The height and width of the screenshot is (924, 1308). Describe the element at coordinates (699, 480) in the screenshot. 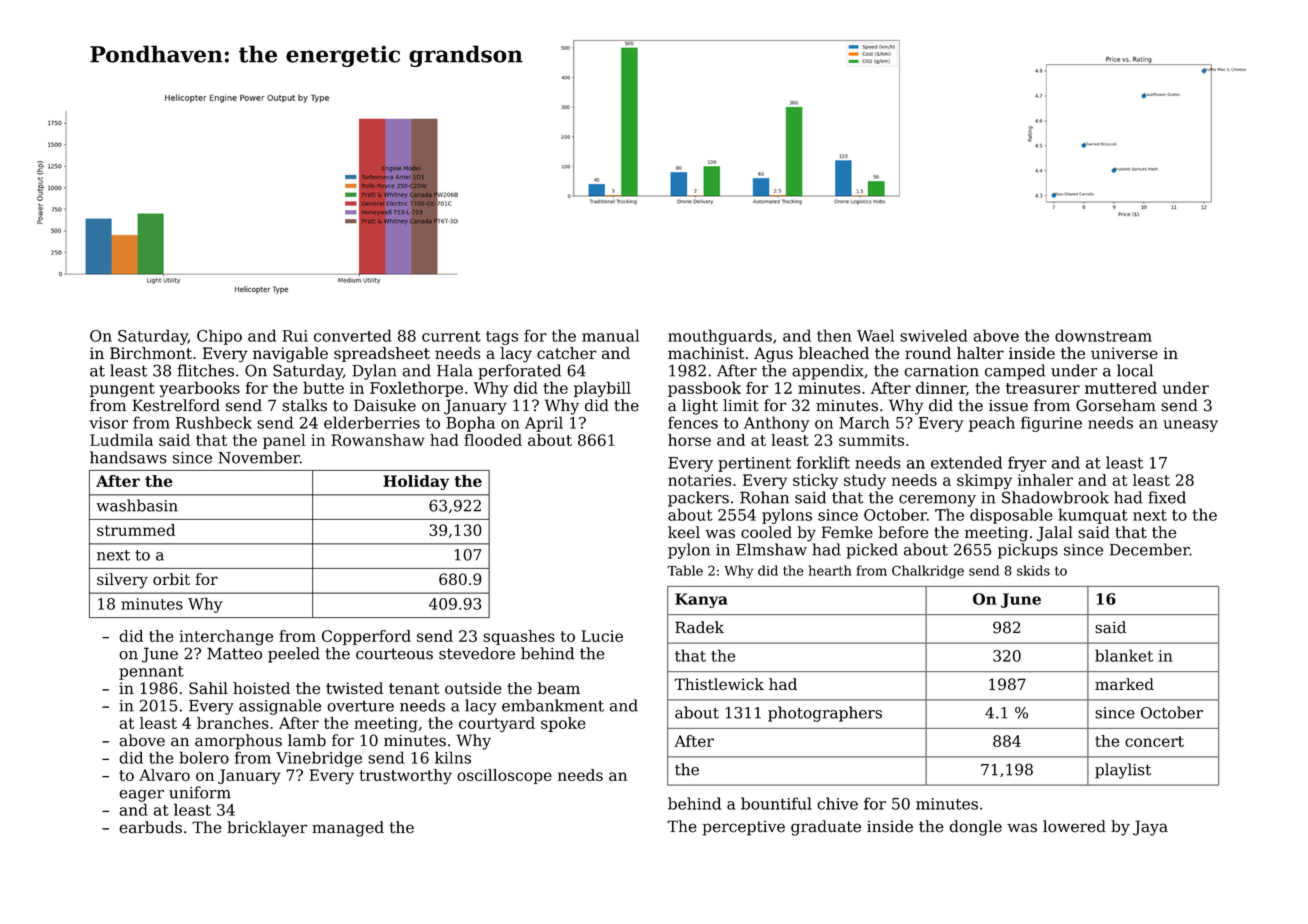

I see `notaries` at that location.
